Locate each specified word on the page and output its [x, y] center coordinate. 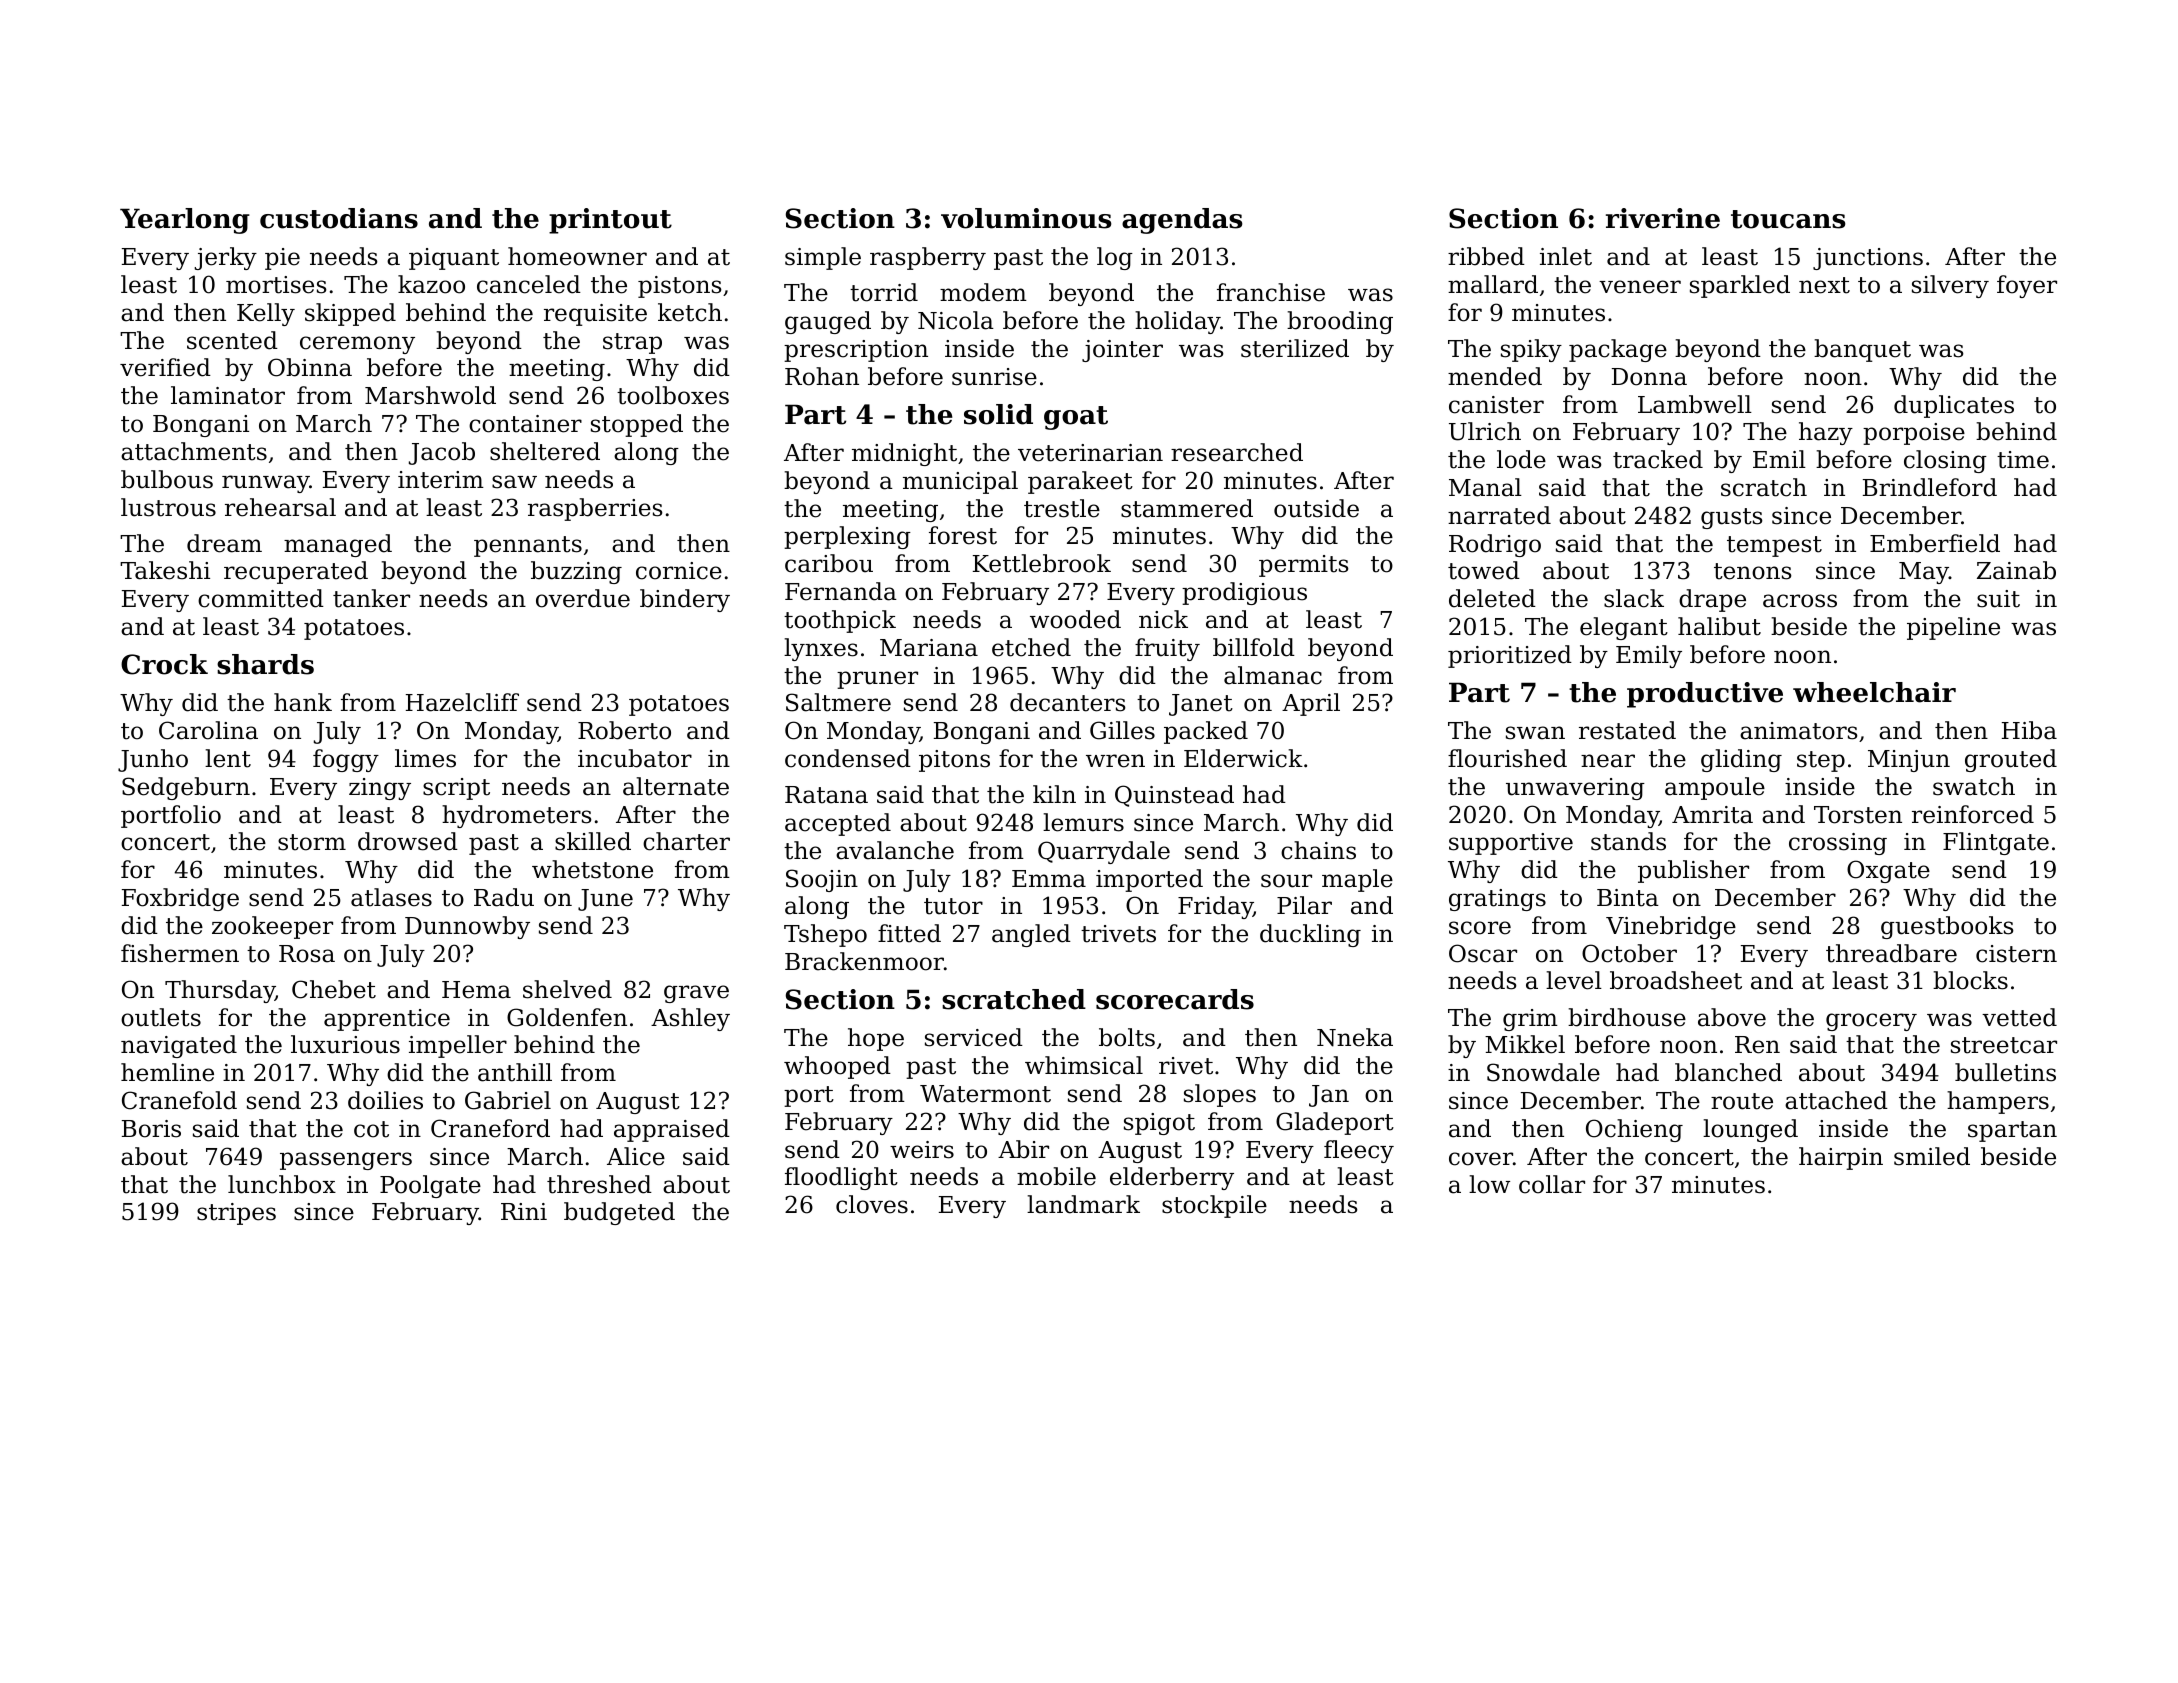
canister [1496, 405]
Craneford [490, 1128]
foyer [2027, 286]
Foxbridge [180, 899]
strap [632, 343]
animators [1799, 731]
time [2023, 460]
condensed [848, 758]
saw [514, 482]
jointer [1122, 351]
